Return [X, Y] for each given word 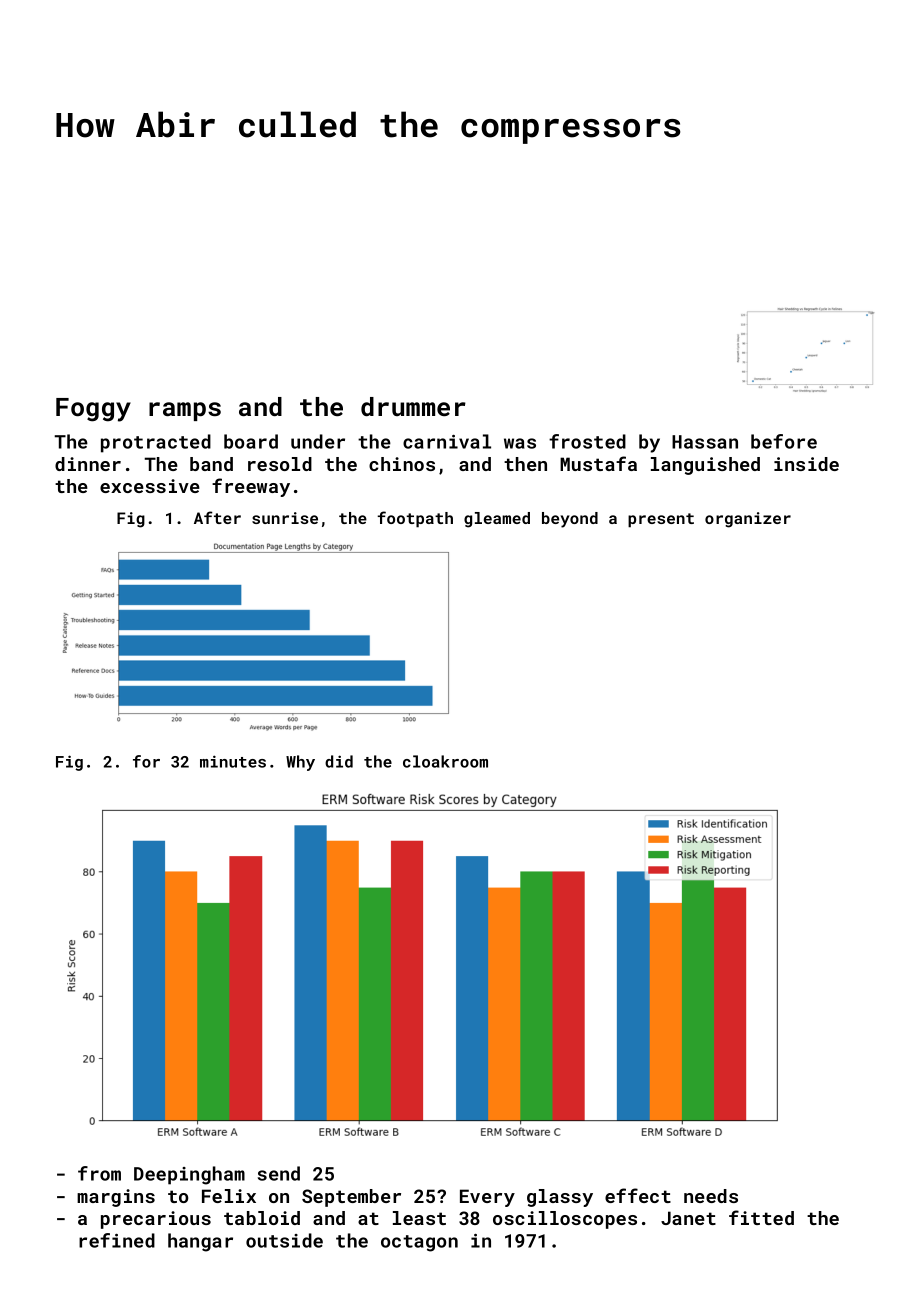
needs [711, 1196]
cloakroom [445, 761]
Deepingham [189, 1175]
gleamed [497, 520]
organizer [748, 520]
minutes [233, 761]
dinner [88, 464]
